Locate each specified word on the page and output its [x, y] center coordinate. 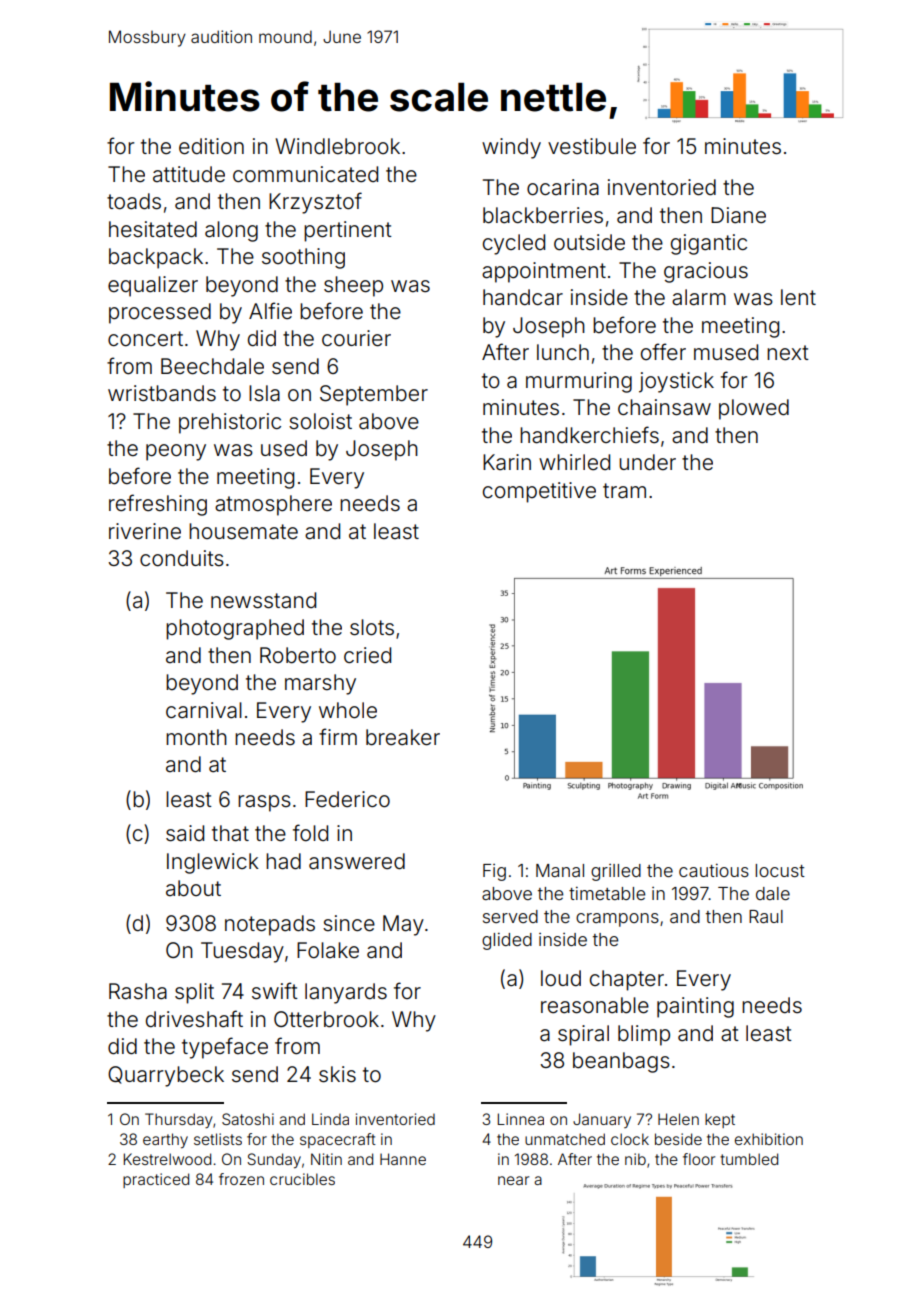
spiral [583, 1035]
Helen [678, 1119]
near [513, 1180]
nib [635, 1159]
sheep [353, 286]
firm [338, 736]
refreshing [158, 505]
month [196, 737]
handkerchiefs [589, 435]
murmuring [579, 382]
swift [275, 990]
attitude [189, 174]
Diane [738, 215]
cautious [714, 870]
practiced [156, 1180]
